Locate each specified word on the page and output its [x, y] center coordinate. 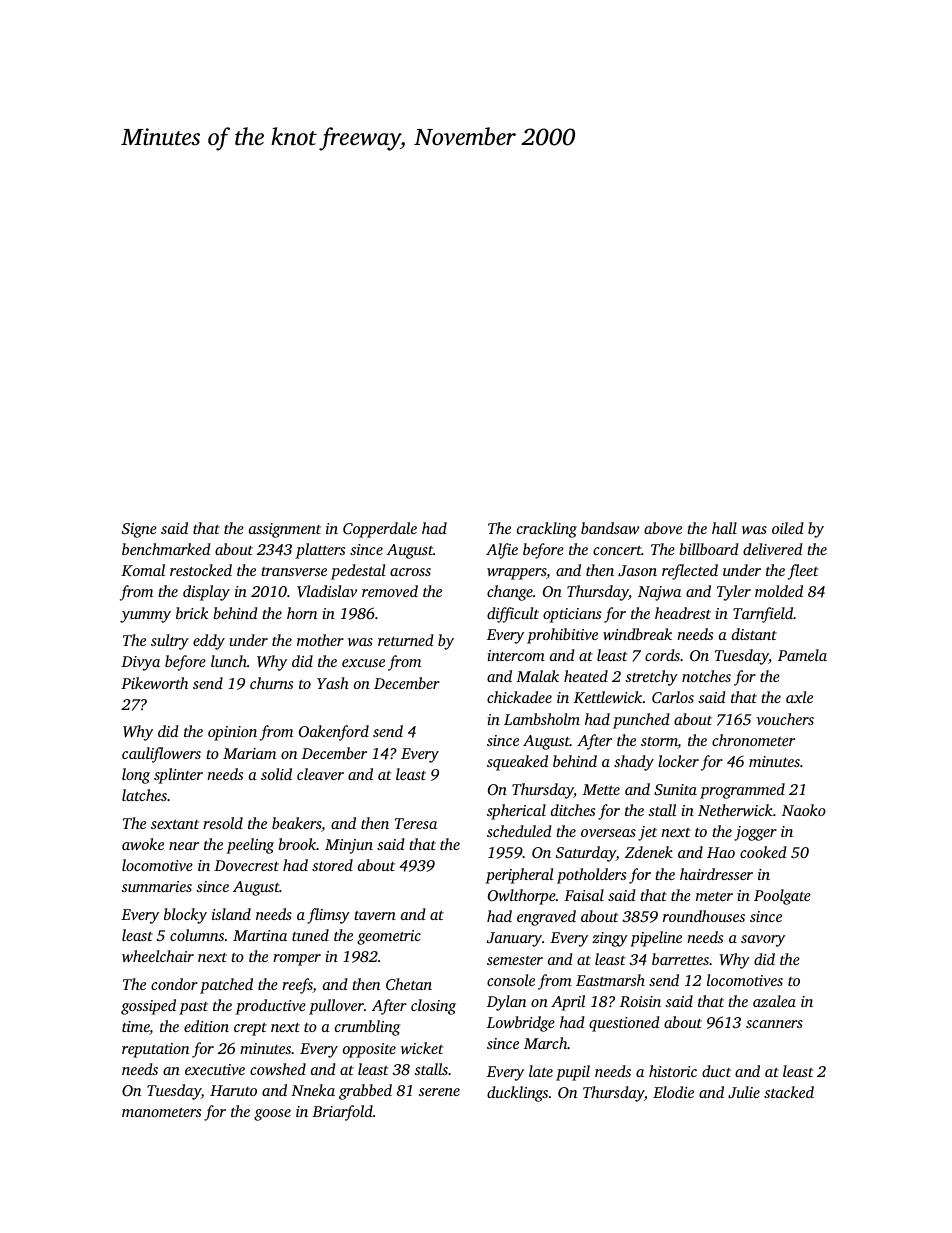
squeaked [517, 763]
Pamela [802, 655]
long [136, 776]
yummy [145, 617]
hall [724, 528]
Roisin [640, 1001]
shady [634, 763]
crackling [547, 530]
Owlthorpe [522, 897]
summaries [156, 886]
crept [250, 1029]
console [511, 980]
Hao [721, 852]
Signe [139, 530]
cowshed [278, 1069]
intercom [516, 655]
